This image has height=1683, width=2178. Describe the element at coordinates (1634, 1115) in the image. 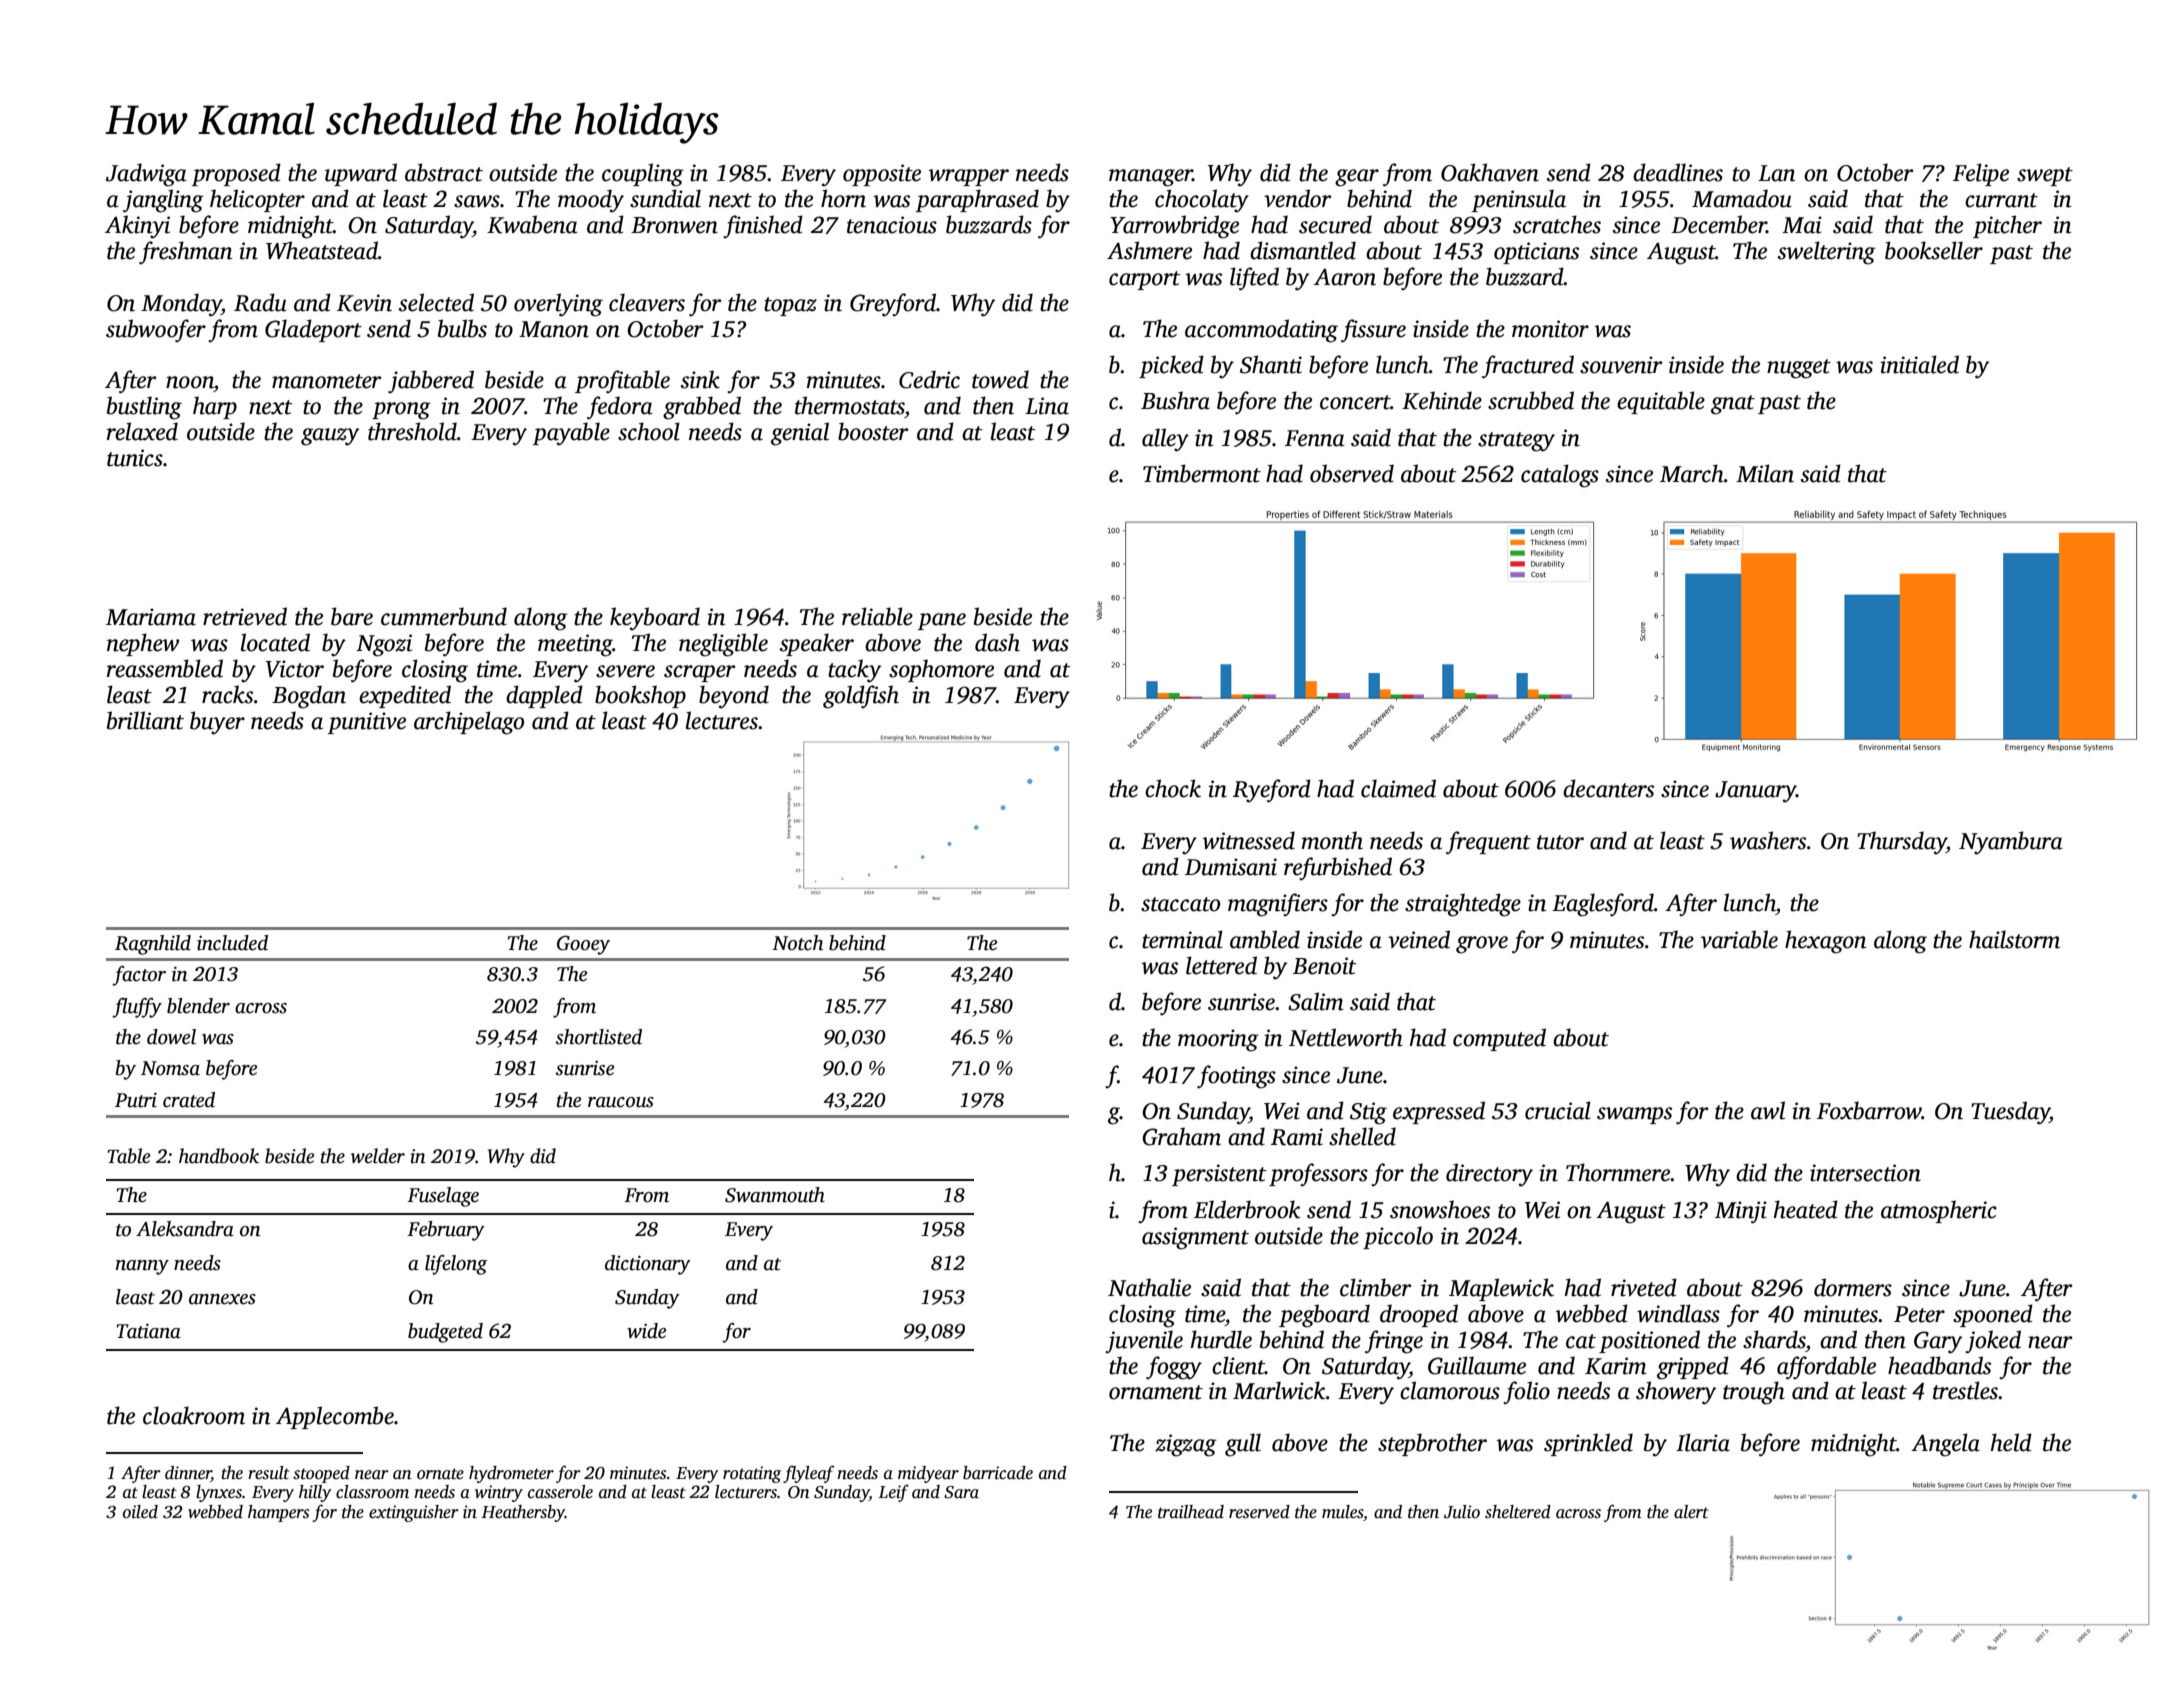

I see `swamps` at that location.
